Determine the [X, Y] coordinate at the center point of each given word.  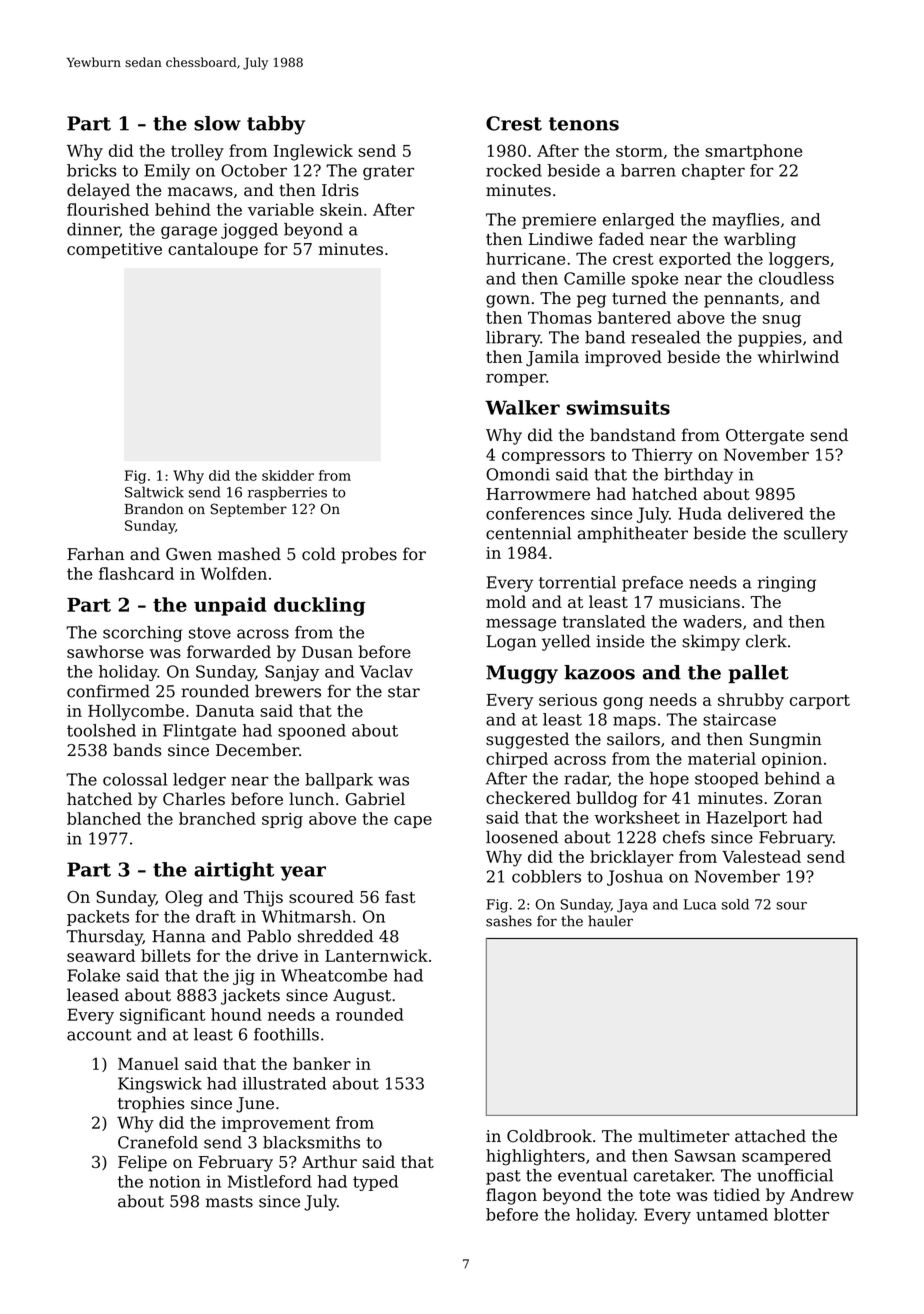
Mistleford [270, 1181]
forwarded [229, 651]
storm [639, 151]
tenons [584, 124]
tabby [276, 125]
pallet [758, 674]
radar [586, 778]
